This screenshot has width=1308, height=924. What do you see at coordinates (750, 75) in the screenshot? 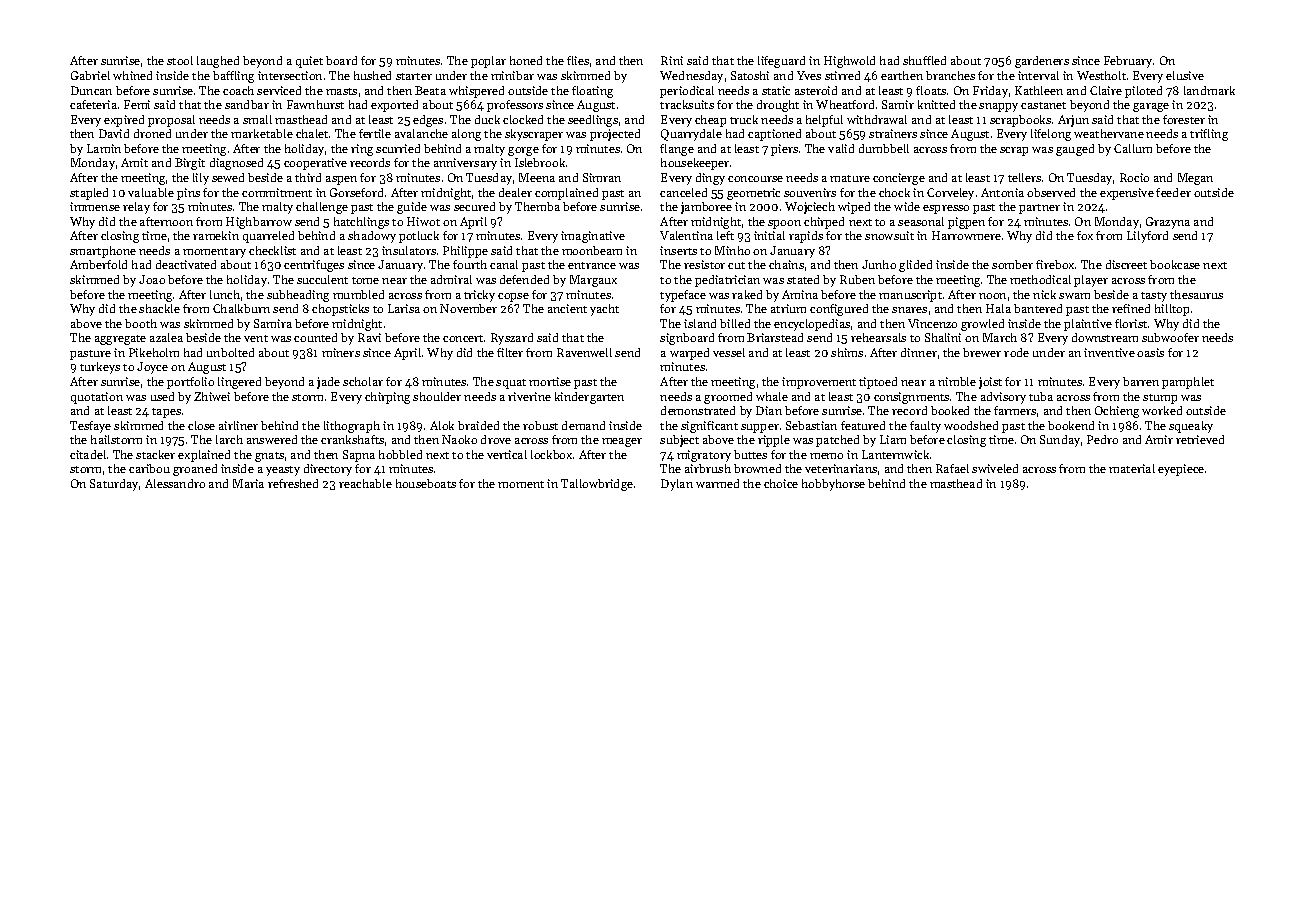
I see `Satoshi` at bounding box center [750, 75].
